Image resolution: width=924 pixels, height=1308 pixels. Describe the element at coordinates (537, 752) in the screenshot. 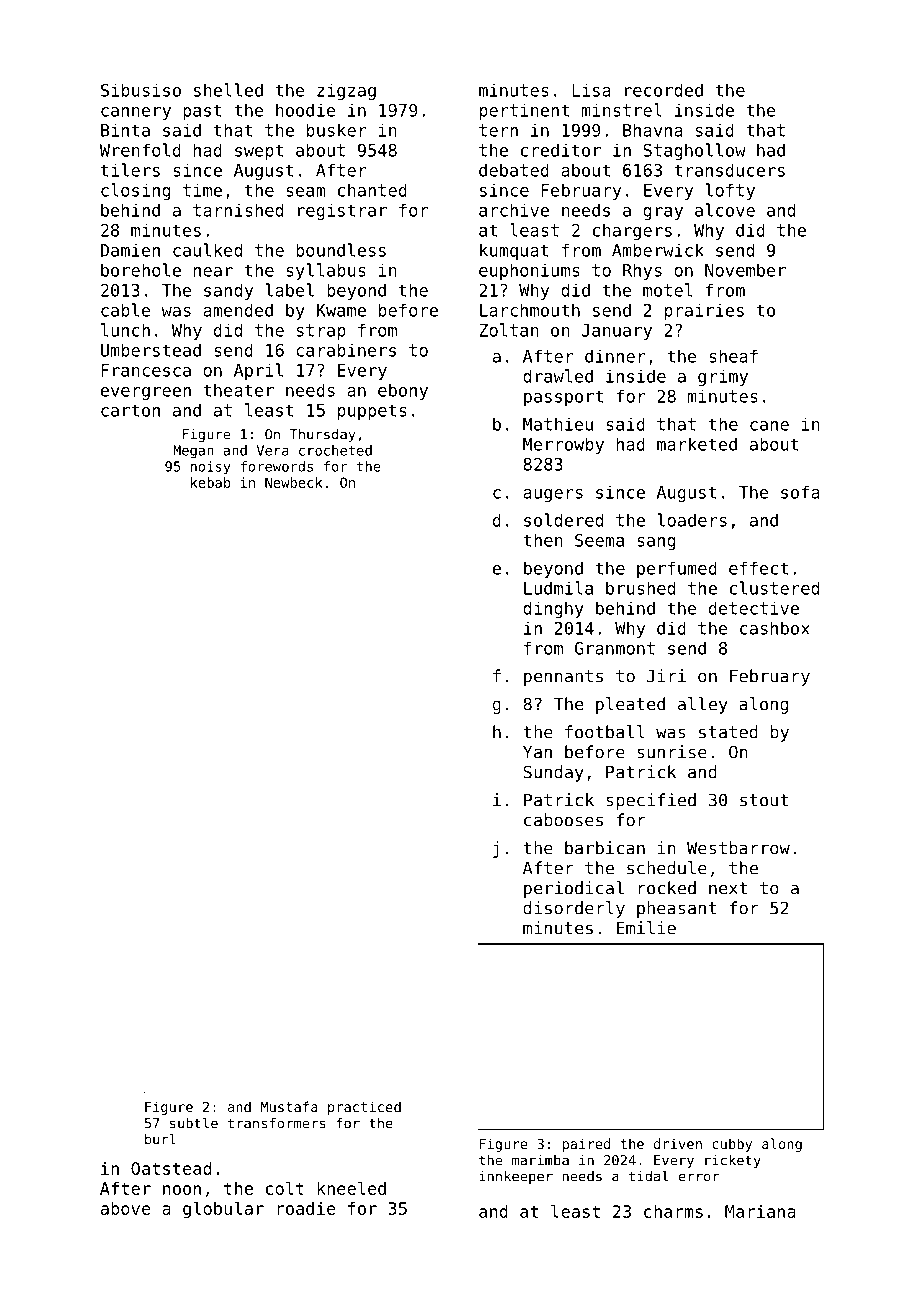

I see `Yan` at that location.
